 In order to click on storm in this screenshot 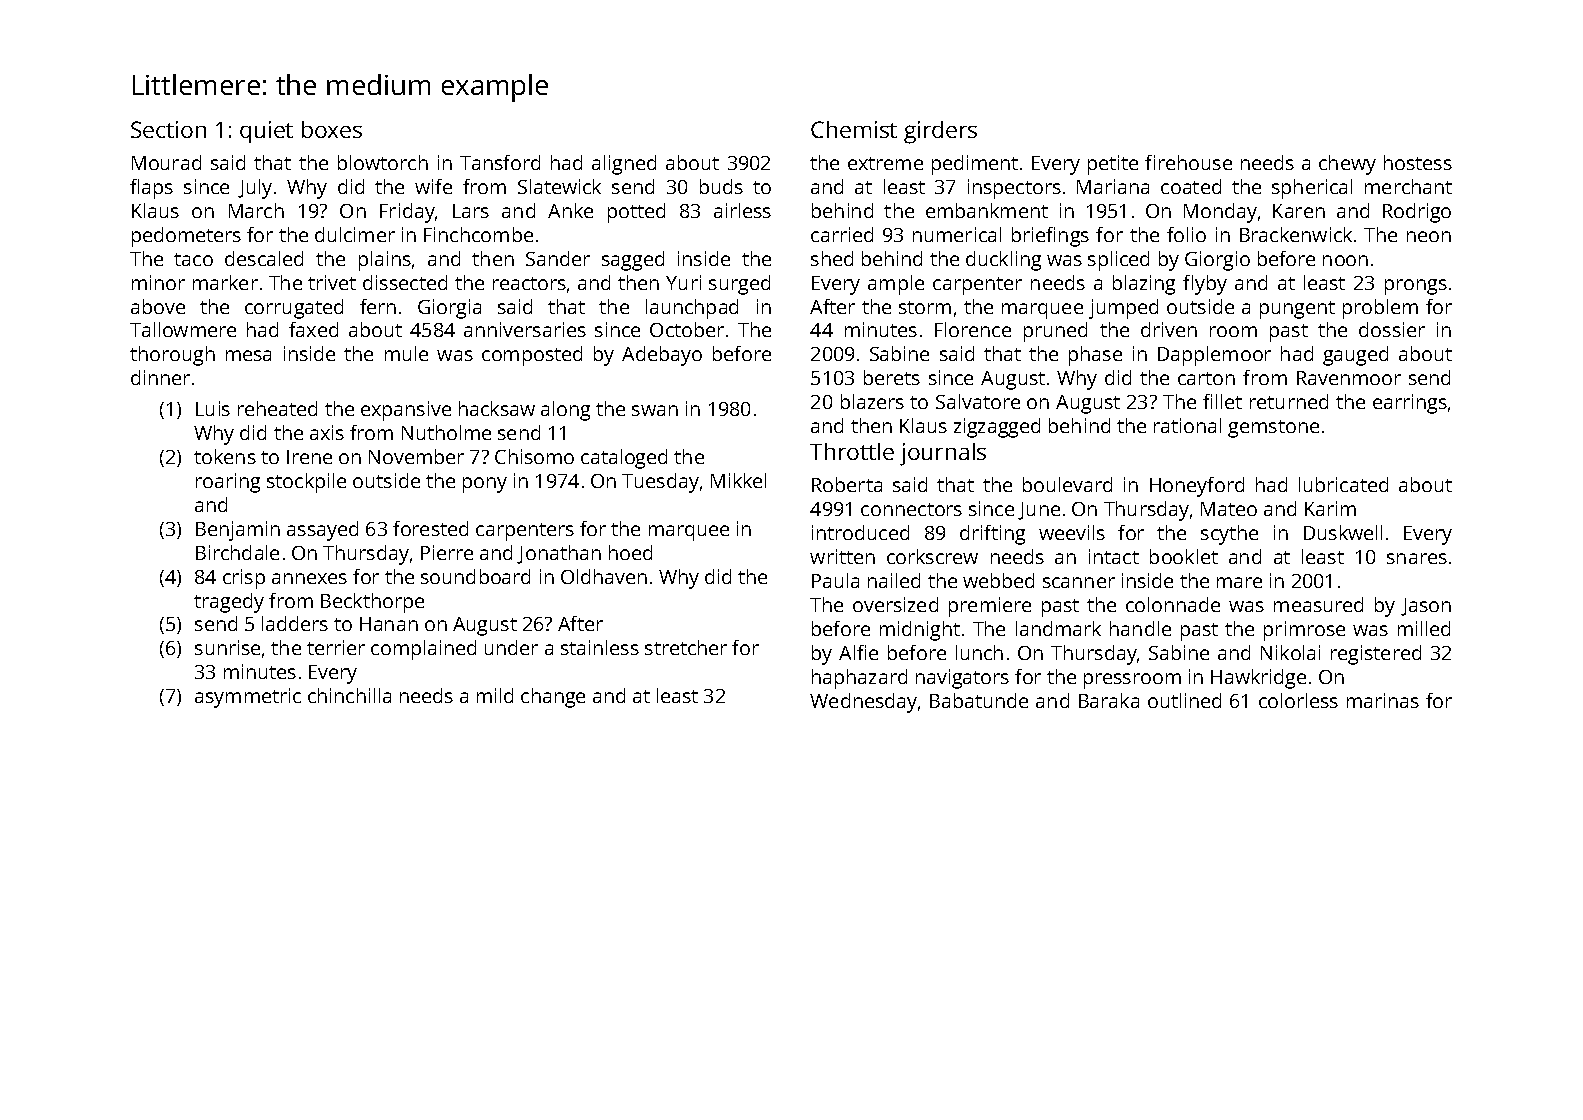, I will do `click(925, 307)`.
